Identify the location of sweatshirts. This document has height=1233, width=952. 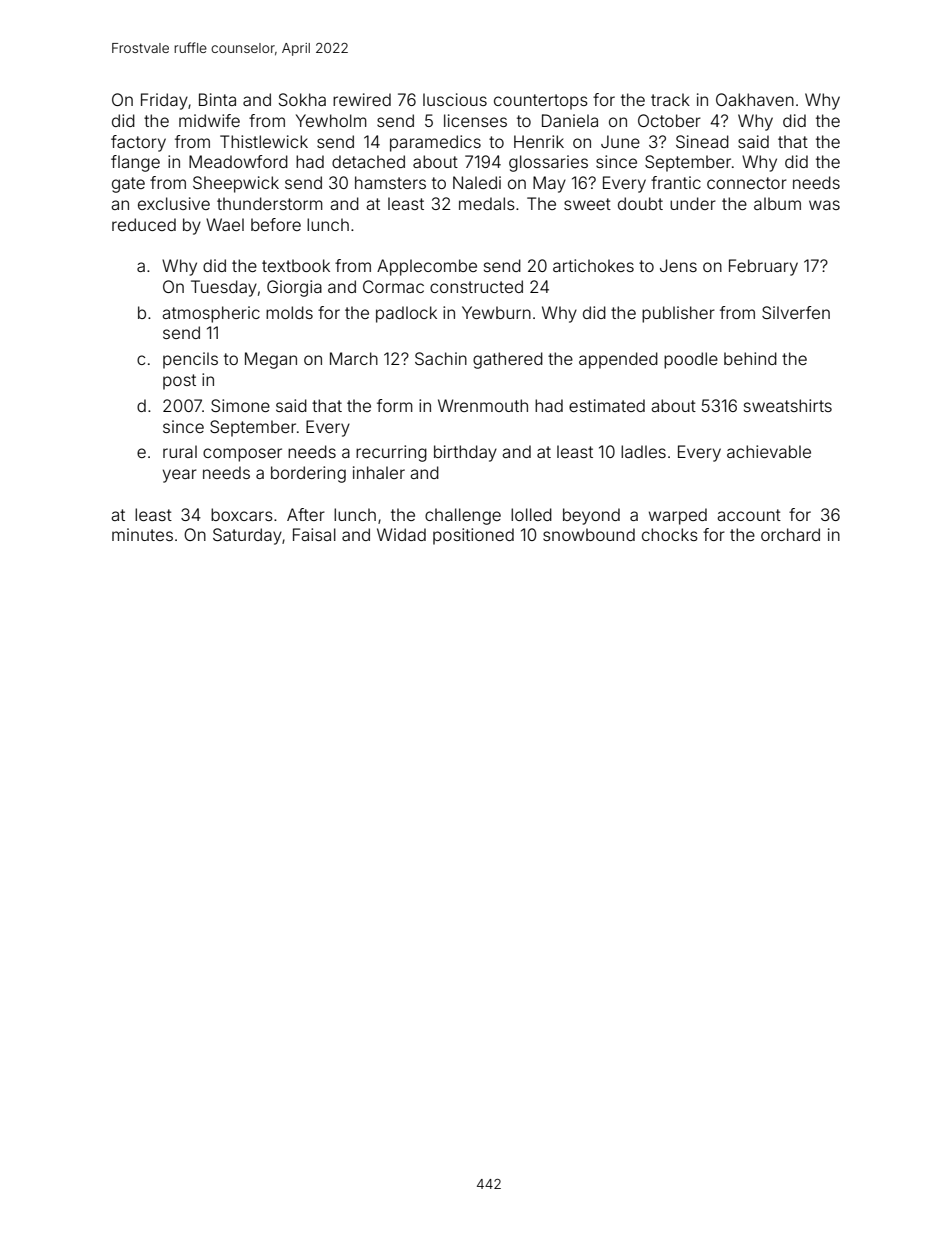
(788, 405).
